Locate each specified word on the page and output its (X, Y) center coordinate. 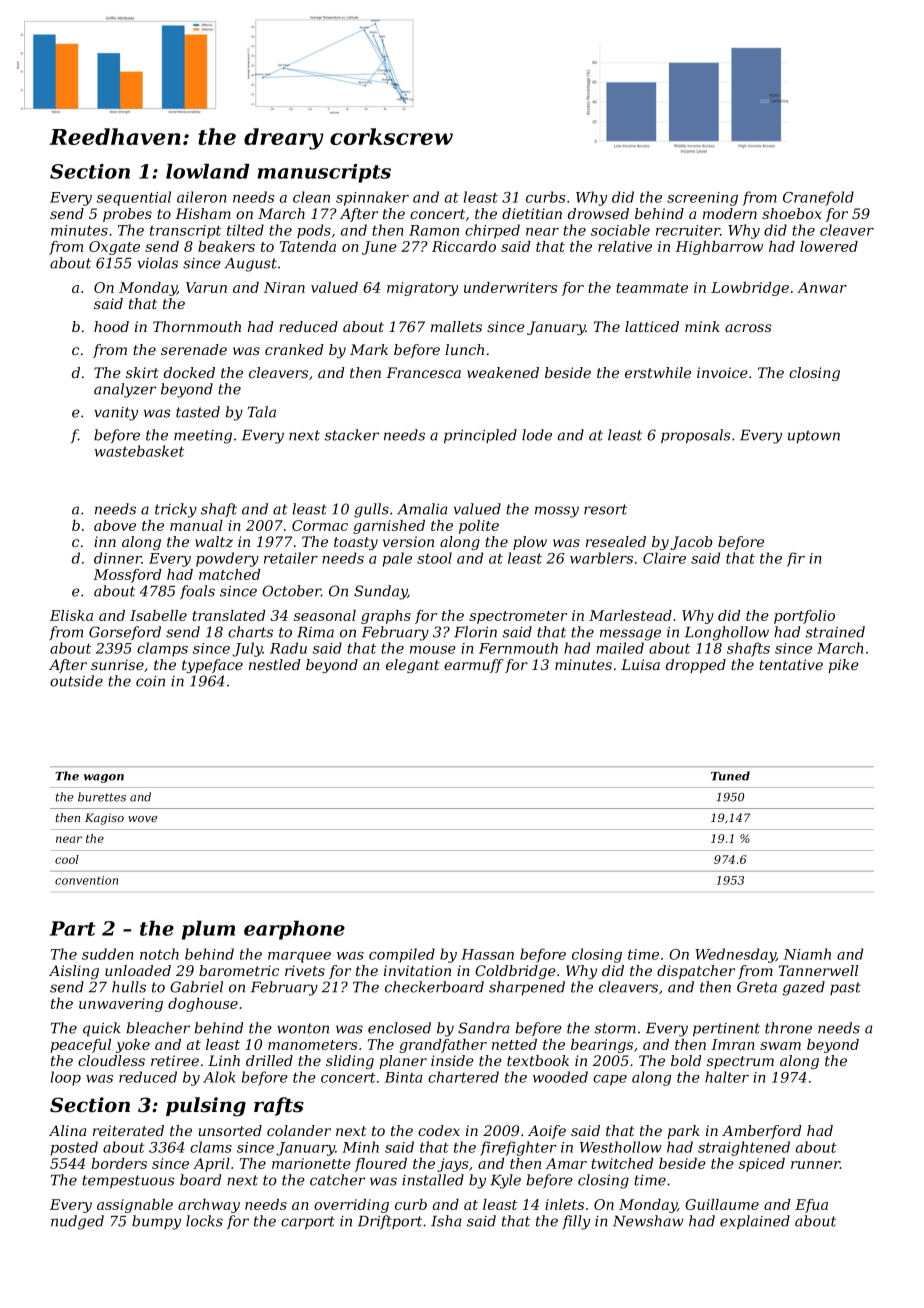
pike (843, 666)
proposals (696, 436)
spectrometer (518, 617)
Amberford (762, 1132)
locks (204, 1221)
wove (143, 819)
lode (537, 435)
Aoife (547, 1132)
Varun (206, 287)
